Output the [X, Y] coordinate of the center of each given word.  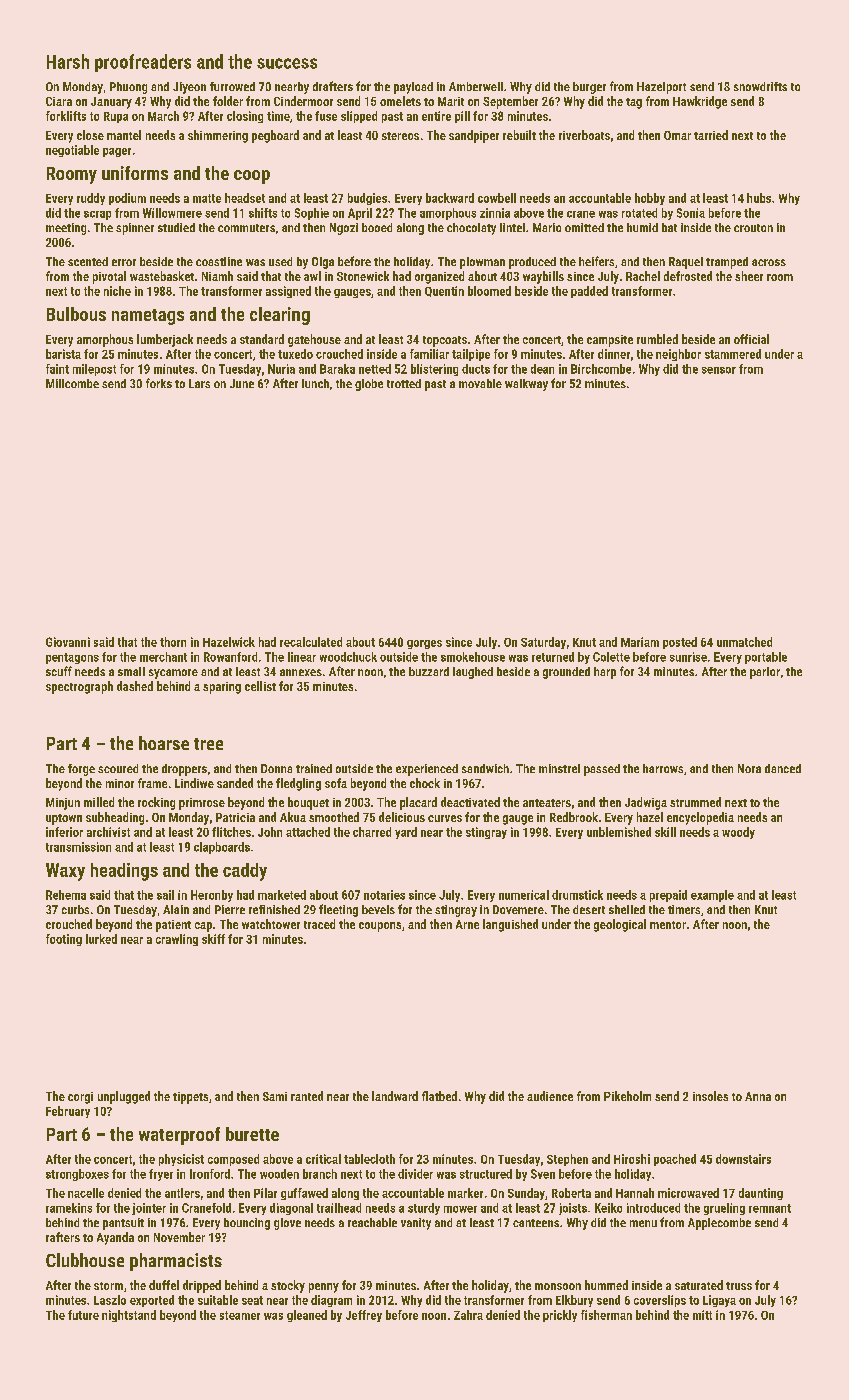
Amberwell [476, 86]
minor [120, 783]
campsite [610, 341]
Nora [749, 768]
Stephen [567, 1160]
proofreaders [143, 63]
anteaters [547, 803]
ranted [307, 1096]
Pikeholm [627, 1096]
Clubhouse [85, 1260]
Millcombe [72, 383]
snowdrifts [760, 86]
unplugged [124, 1097]
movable [480, 383]
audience [550, 1096]
